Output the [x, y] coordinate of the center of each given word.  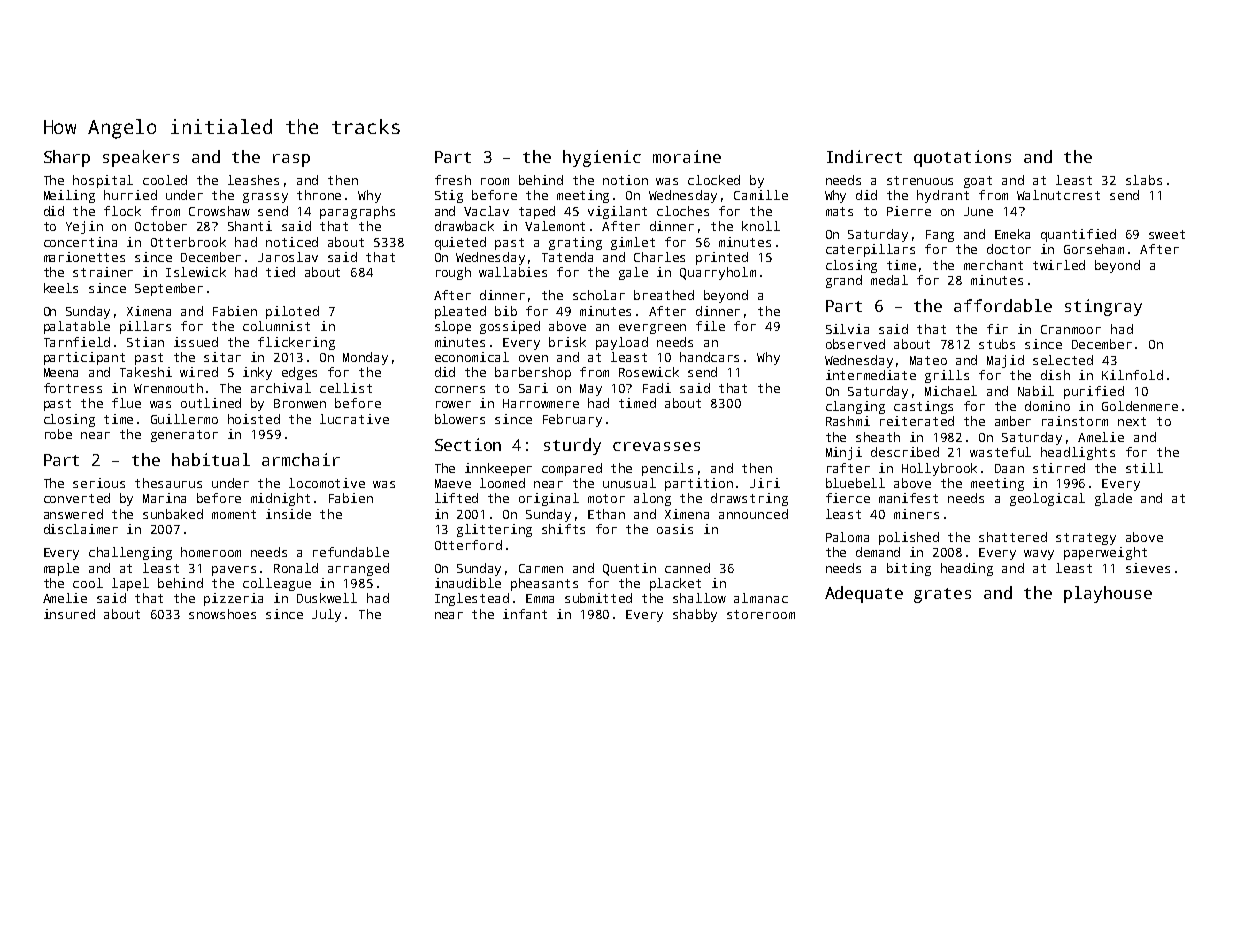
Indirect [864, 156]
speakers [141, 158]
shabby [695, 615]
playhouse [1108, 594]
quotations [962, 158]
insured [69, 614]
